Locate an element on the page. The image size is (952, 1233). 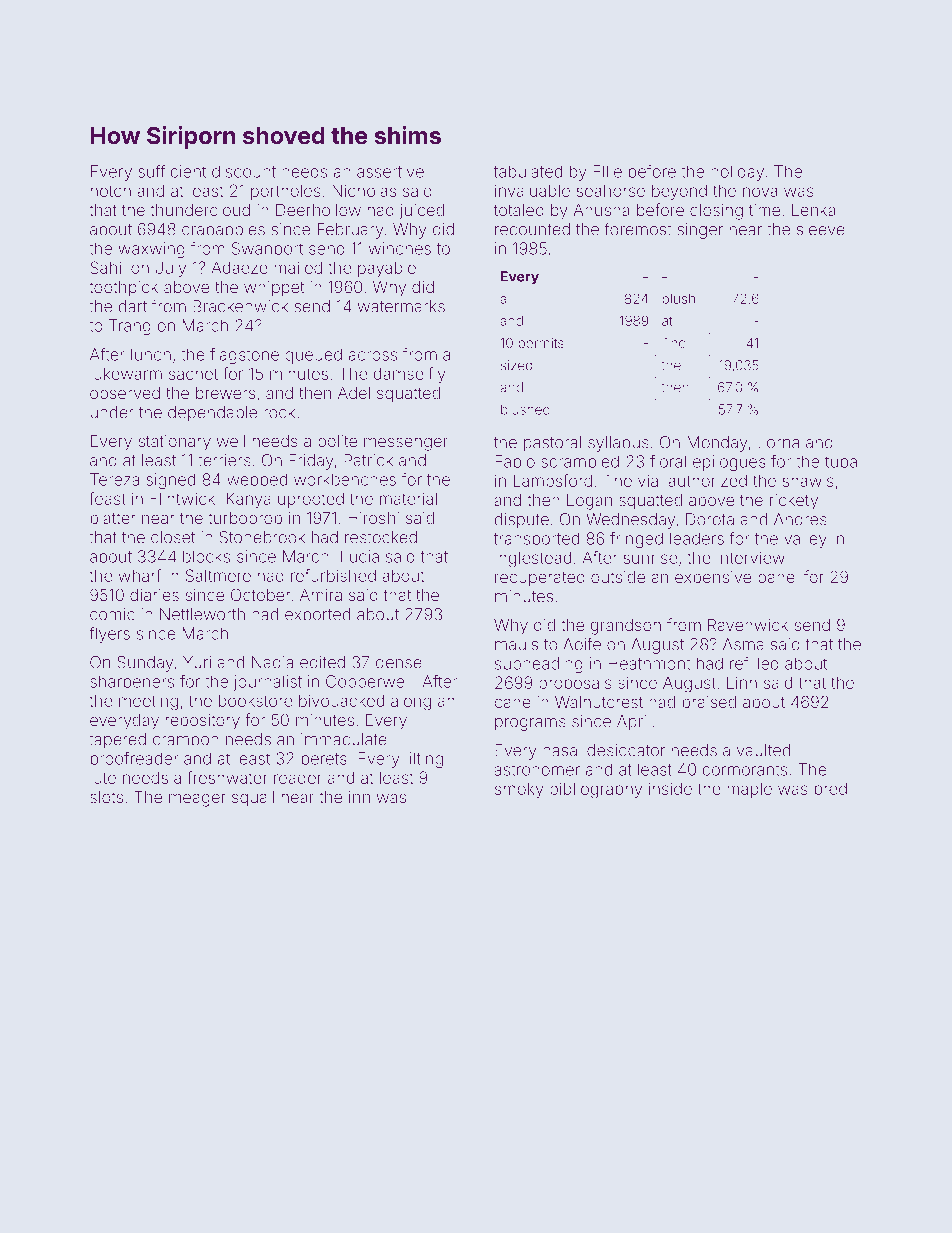
inside is located at coordinates (670, 788).
